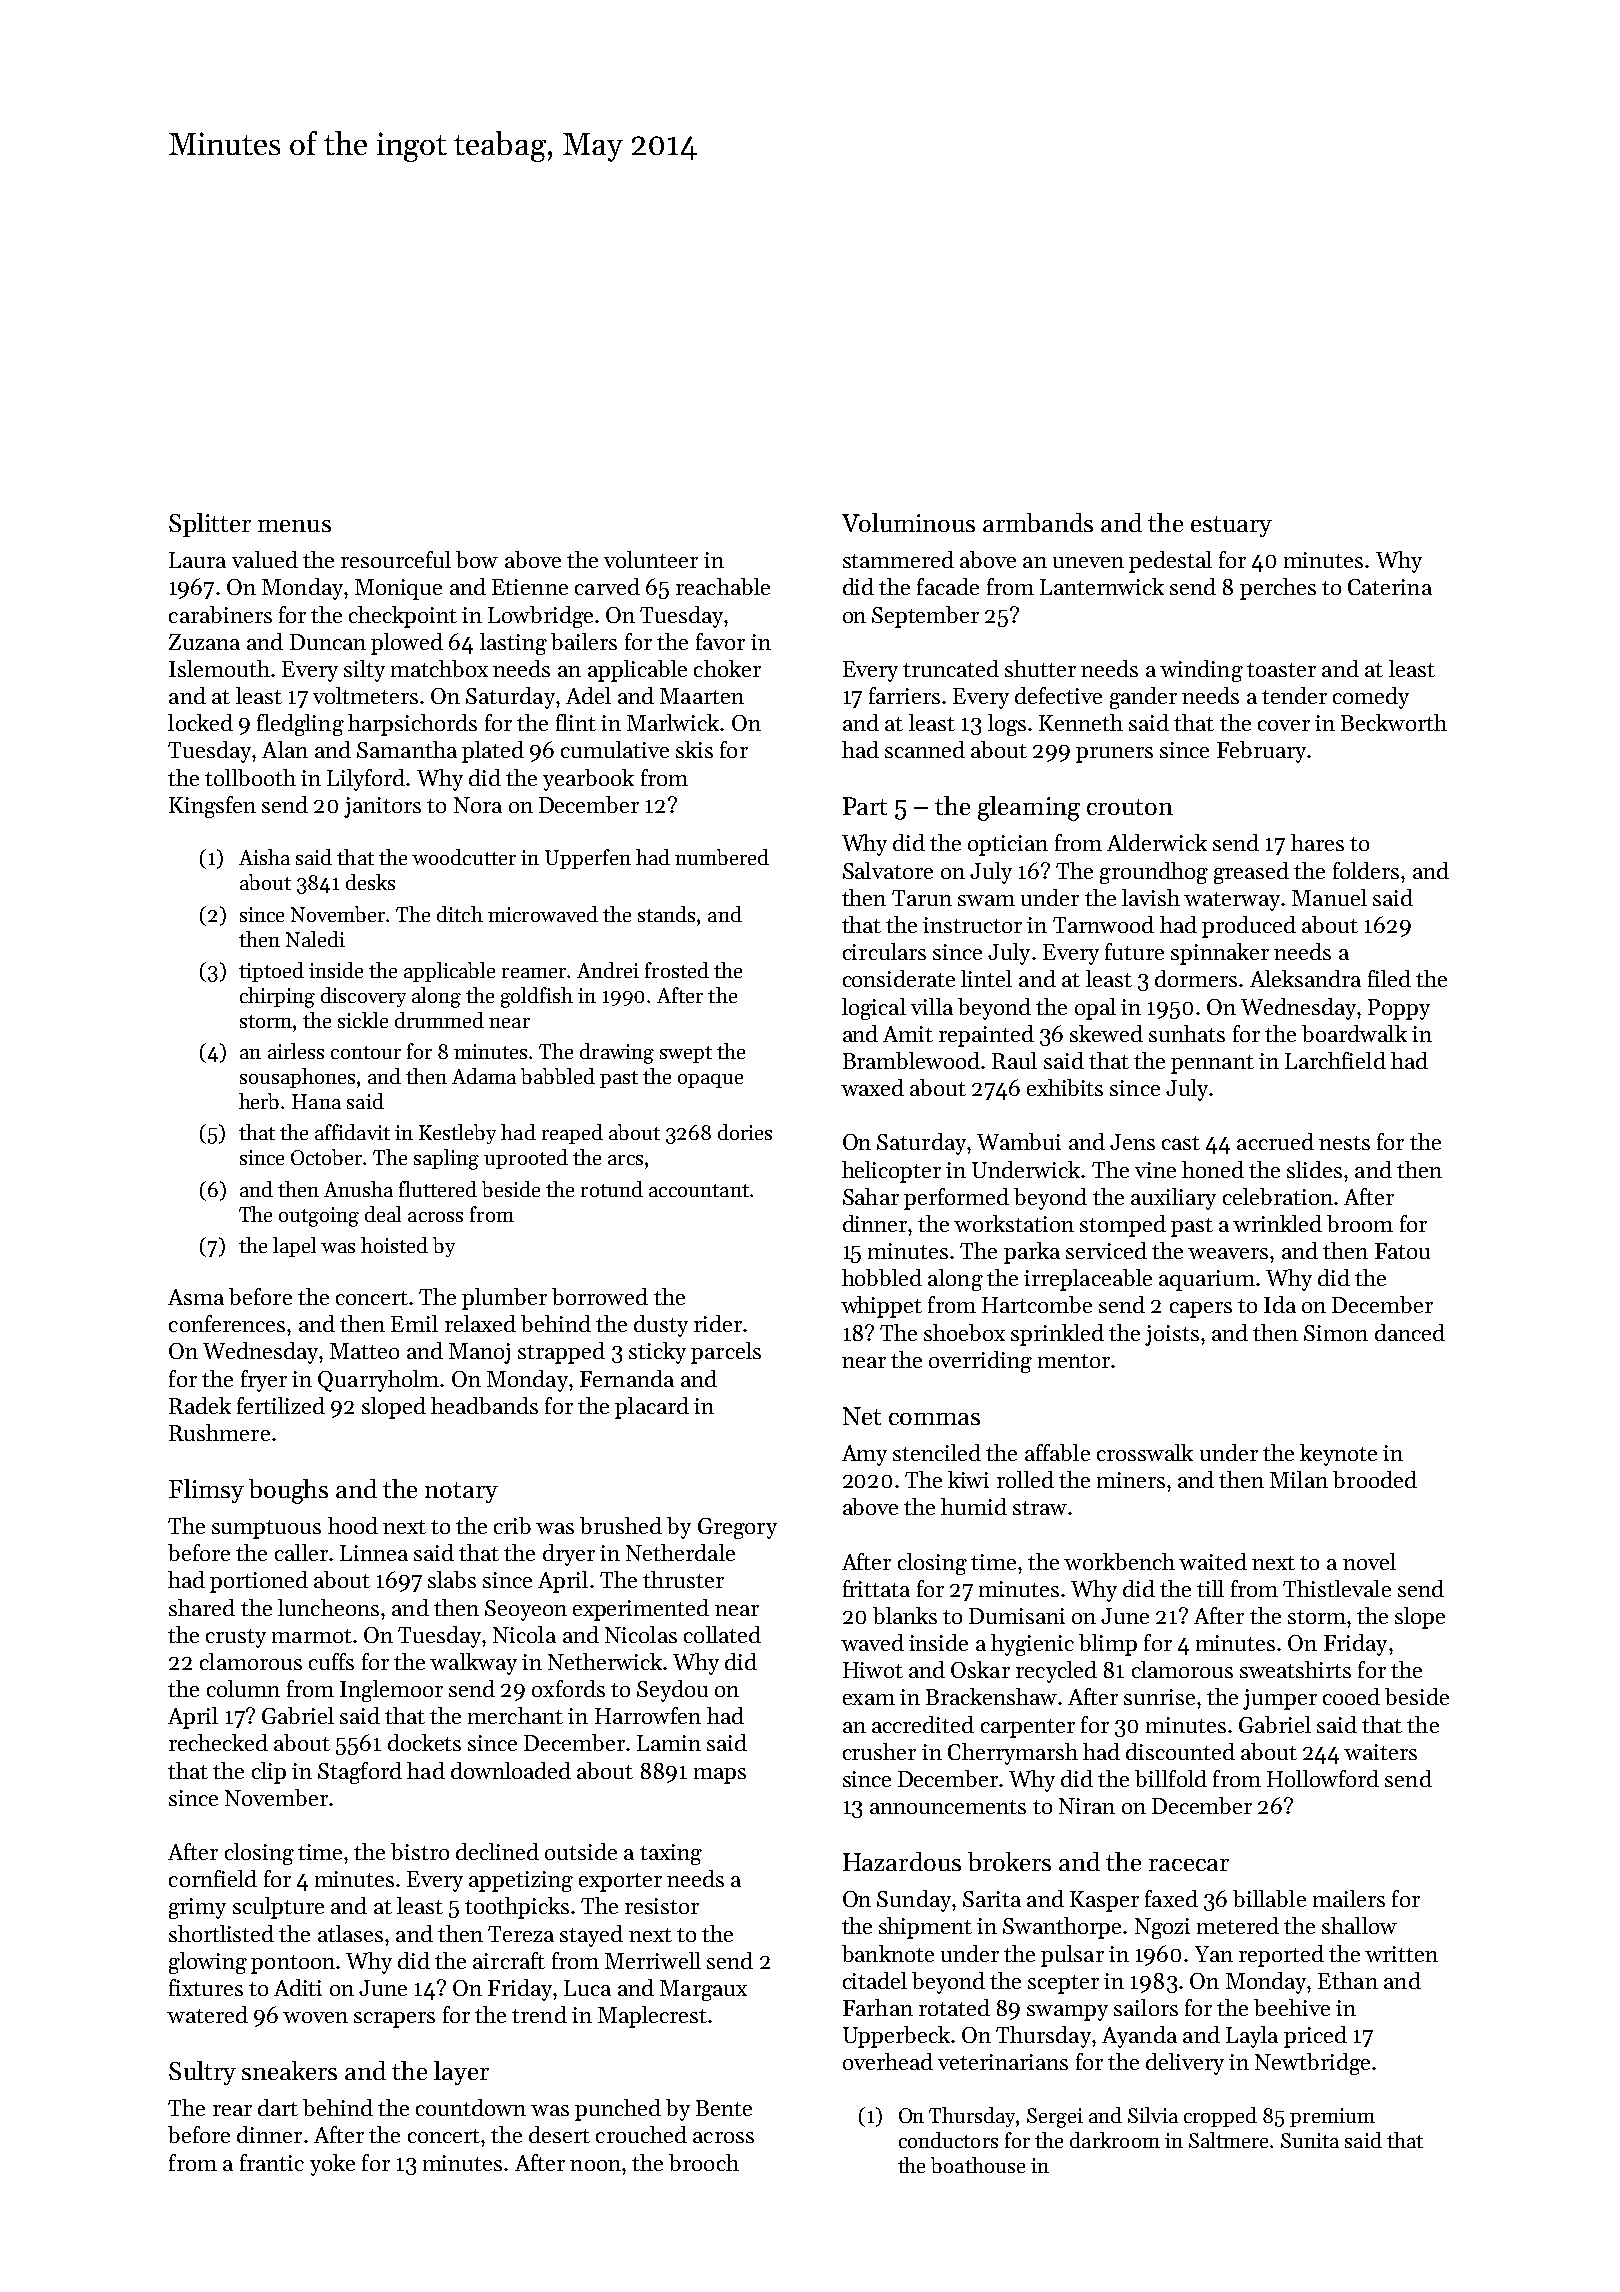  I want to click on Hazardous, so click(902, 1861).
